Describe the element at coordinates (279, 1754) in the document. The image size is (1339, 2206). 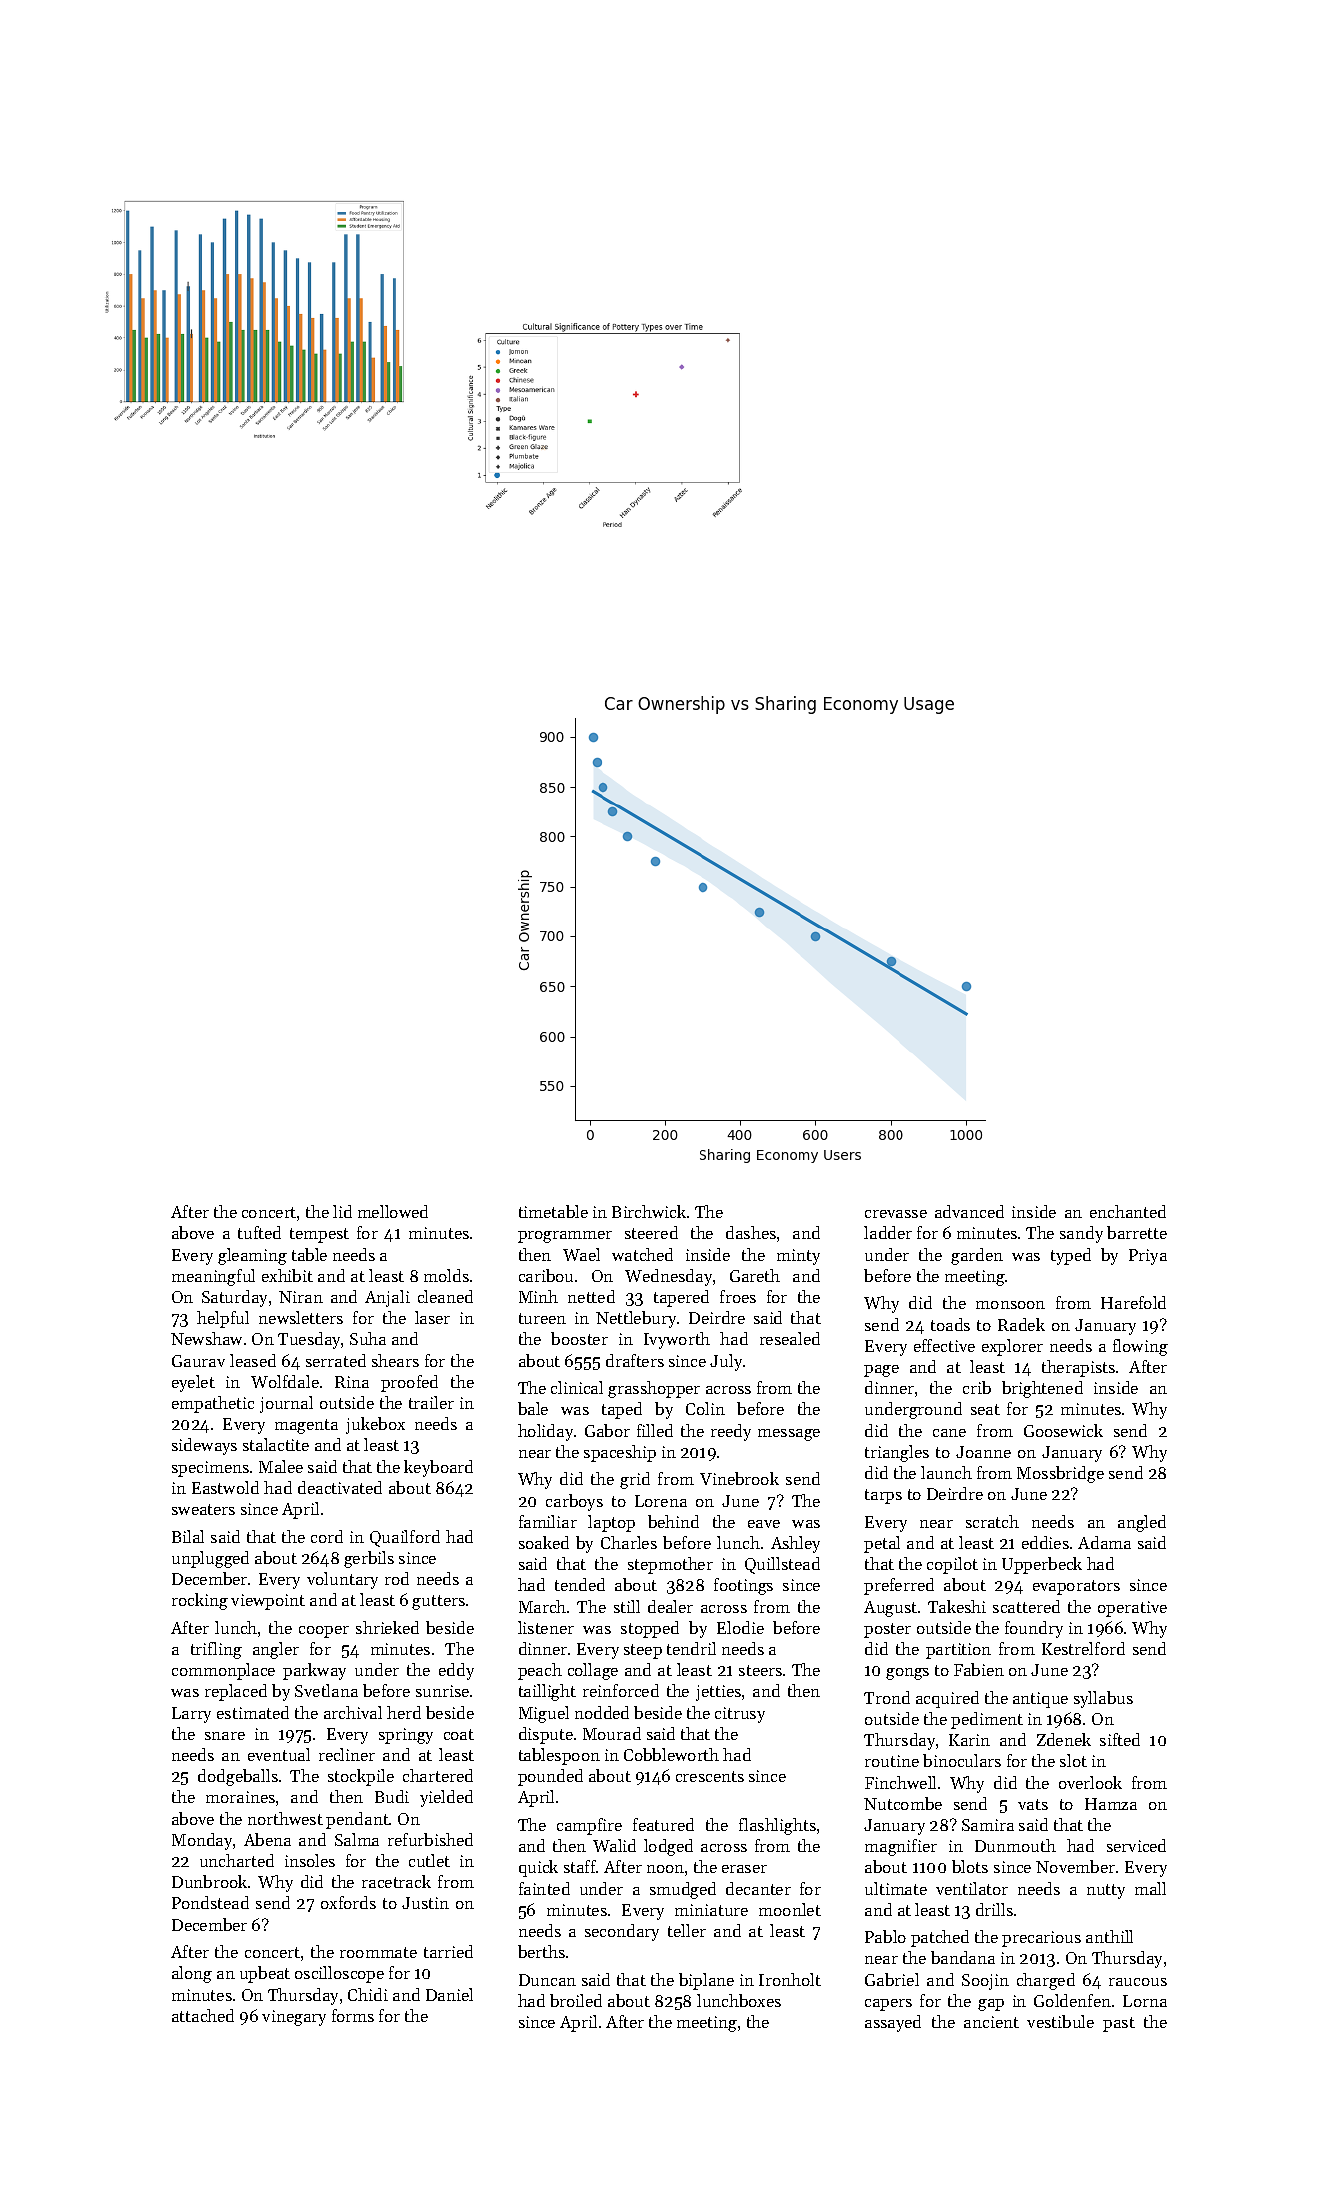
I see `eventual` at that location.
